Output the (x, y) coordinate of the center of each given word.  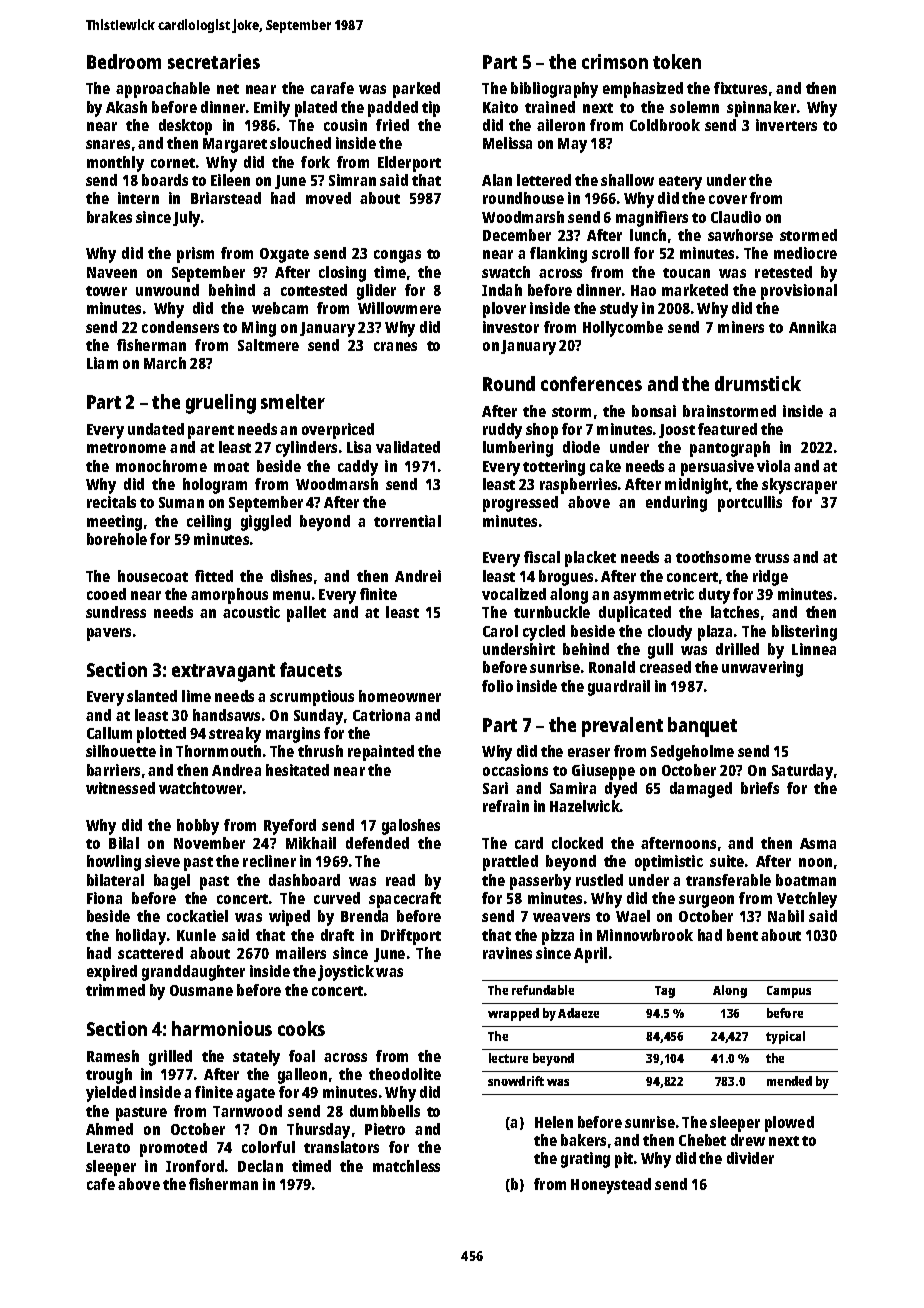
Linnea (814, 649)
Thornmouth (218, 751)
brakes (109, 217)
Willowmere (399, 308)
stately (256, 1058)
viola (773, 466)
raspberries (578, 486)
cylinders (306, 449)
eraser (589, 752)
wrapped (513, 1014)
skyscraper (799, 486)
